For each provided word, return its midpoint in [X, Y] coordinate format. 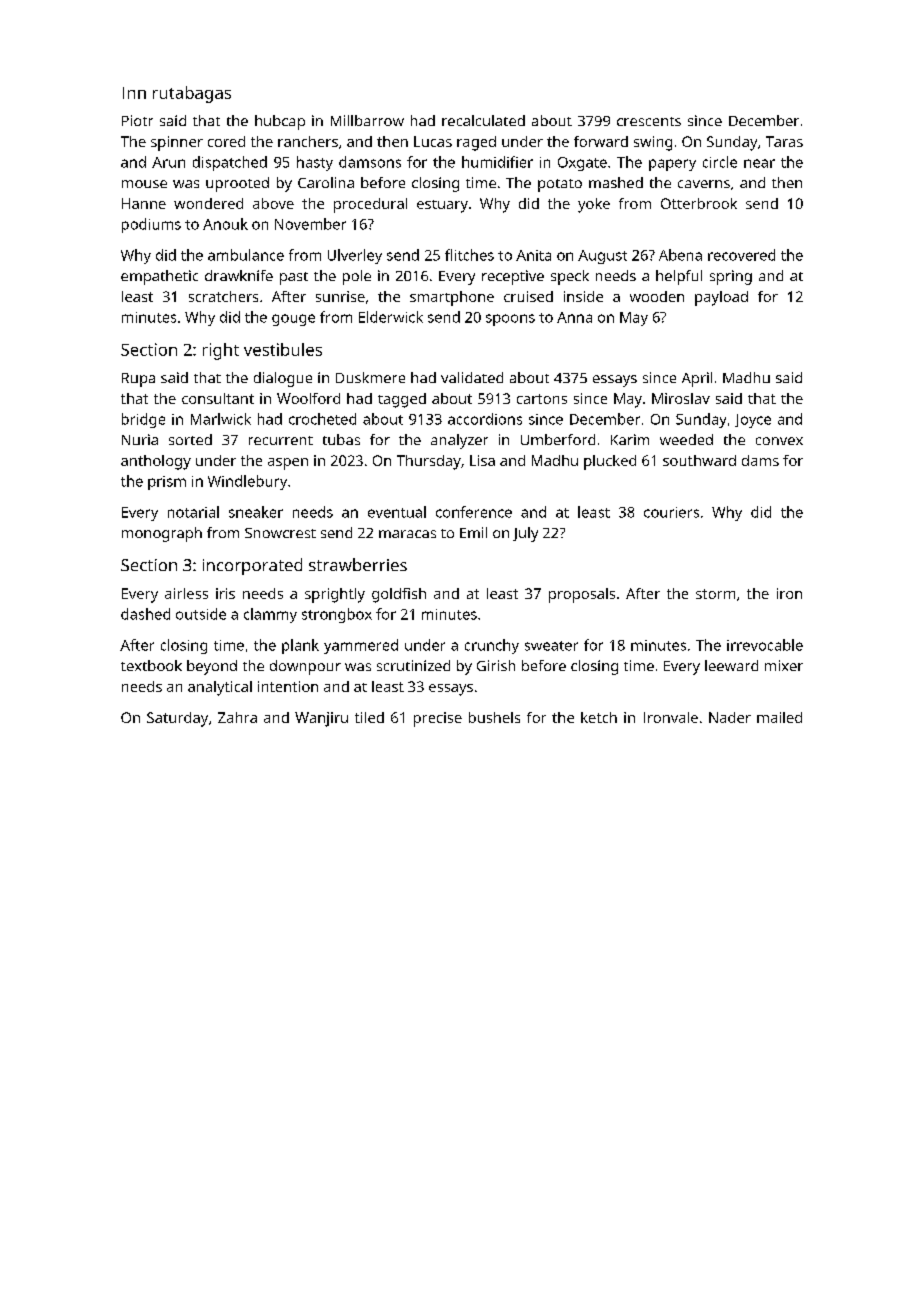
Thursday [429, 462]
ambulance [246, 255]
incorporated [252, 566]
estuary [442, 206]
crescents [649, 121]
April [697, 379]
